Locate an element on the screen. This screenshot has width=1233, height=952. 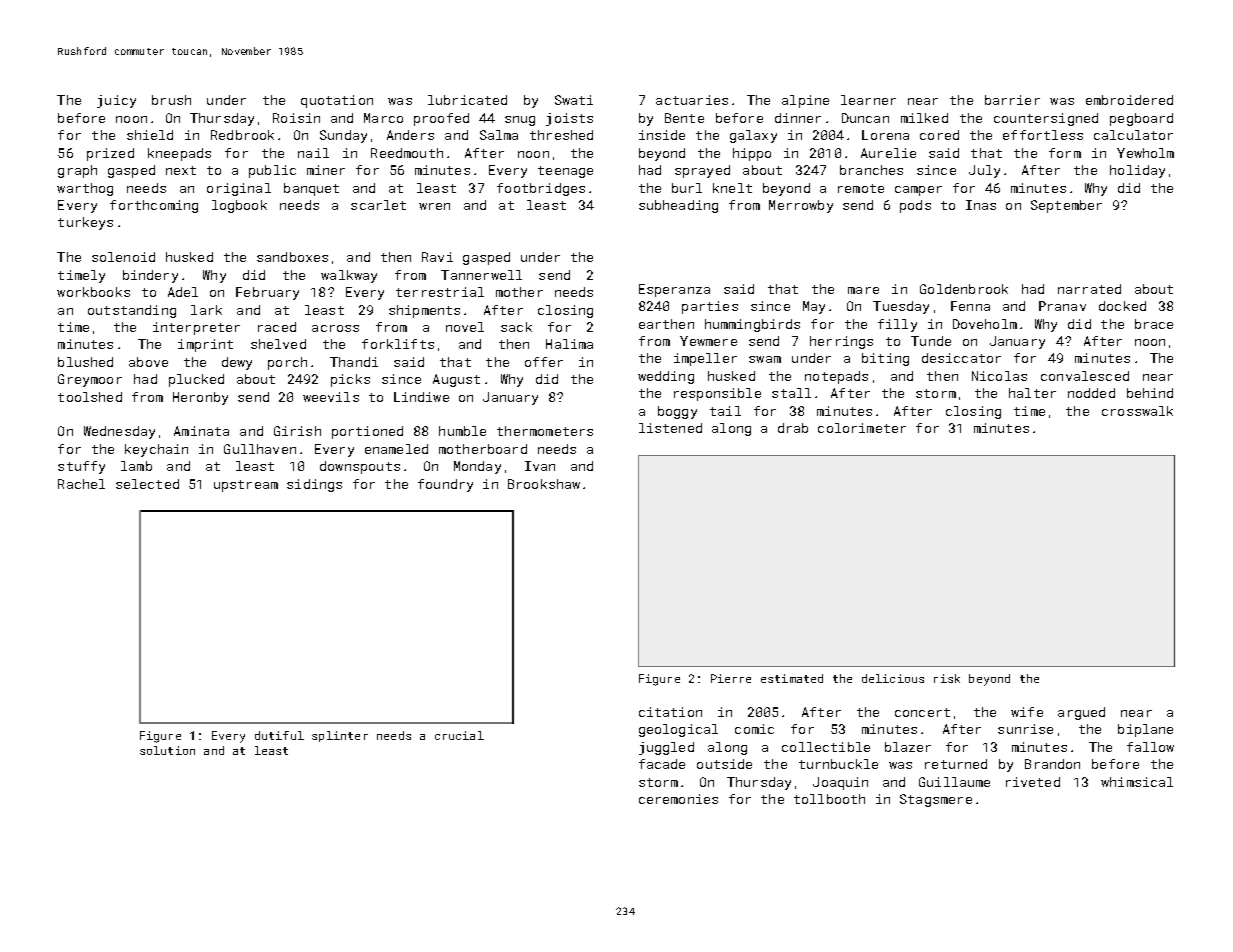
Tannerwell is located at coordinates (481, 275).
